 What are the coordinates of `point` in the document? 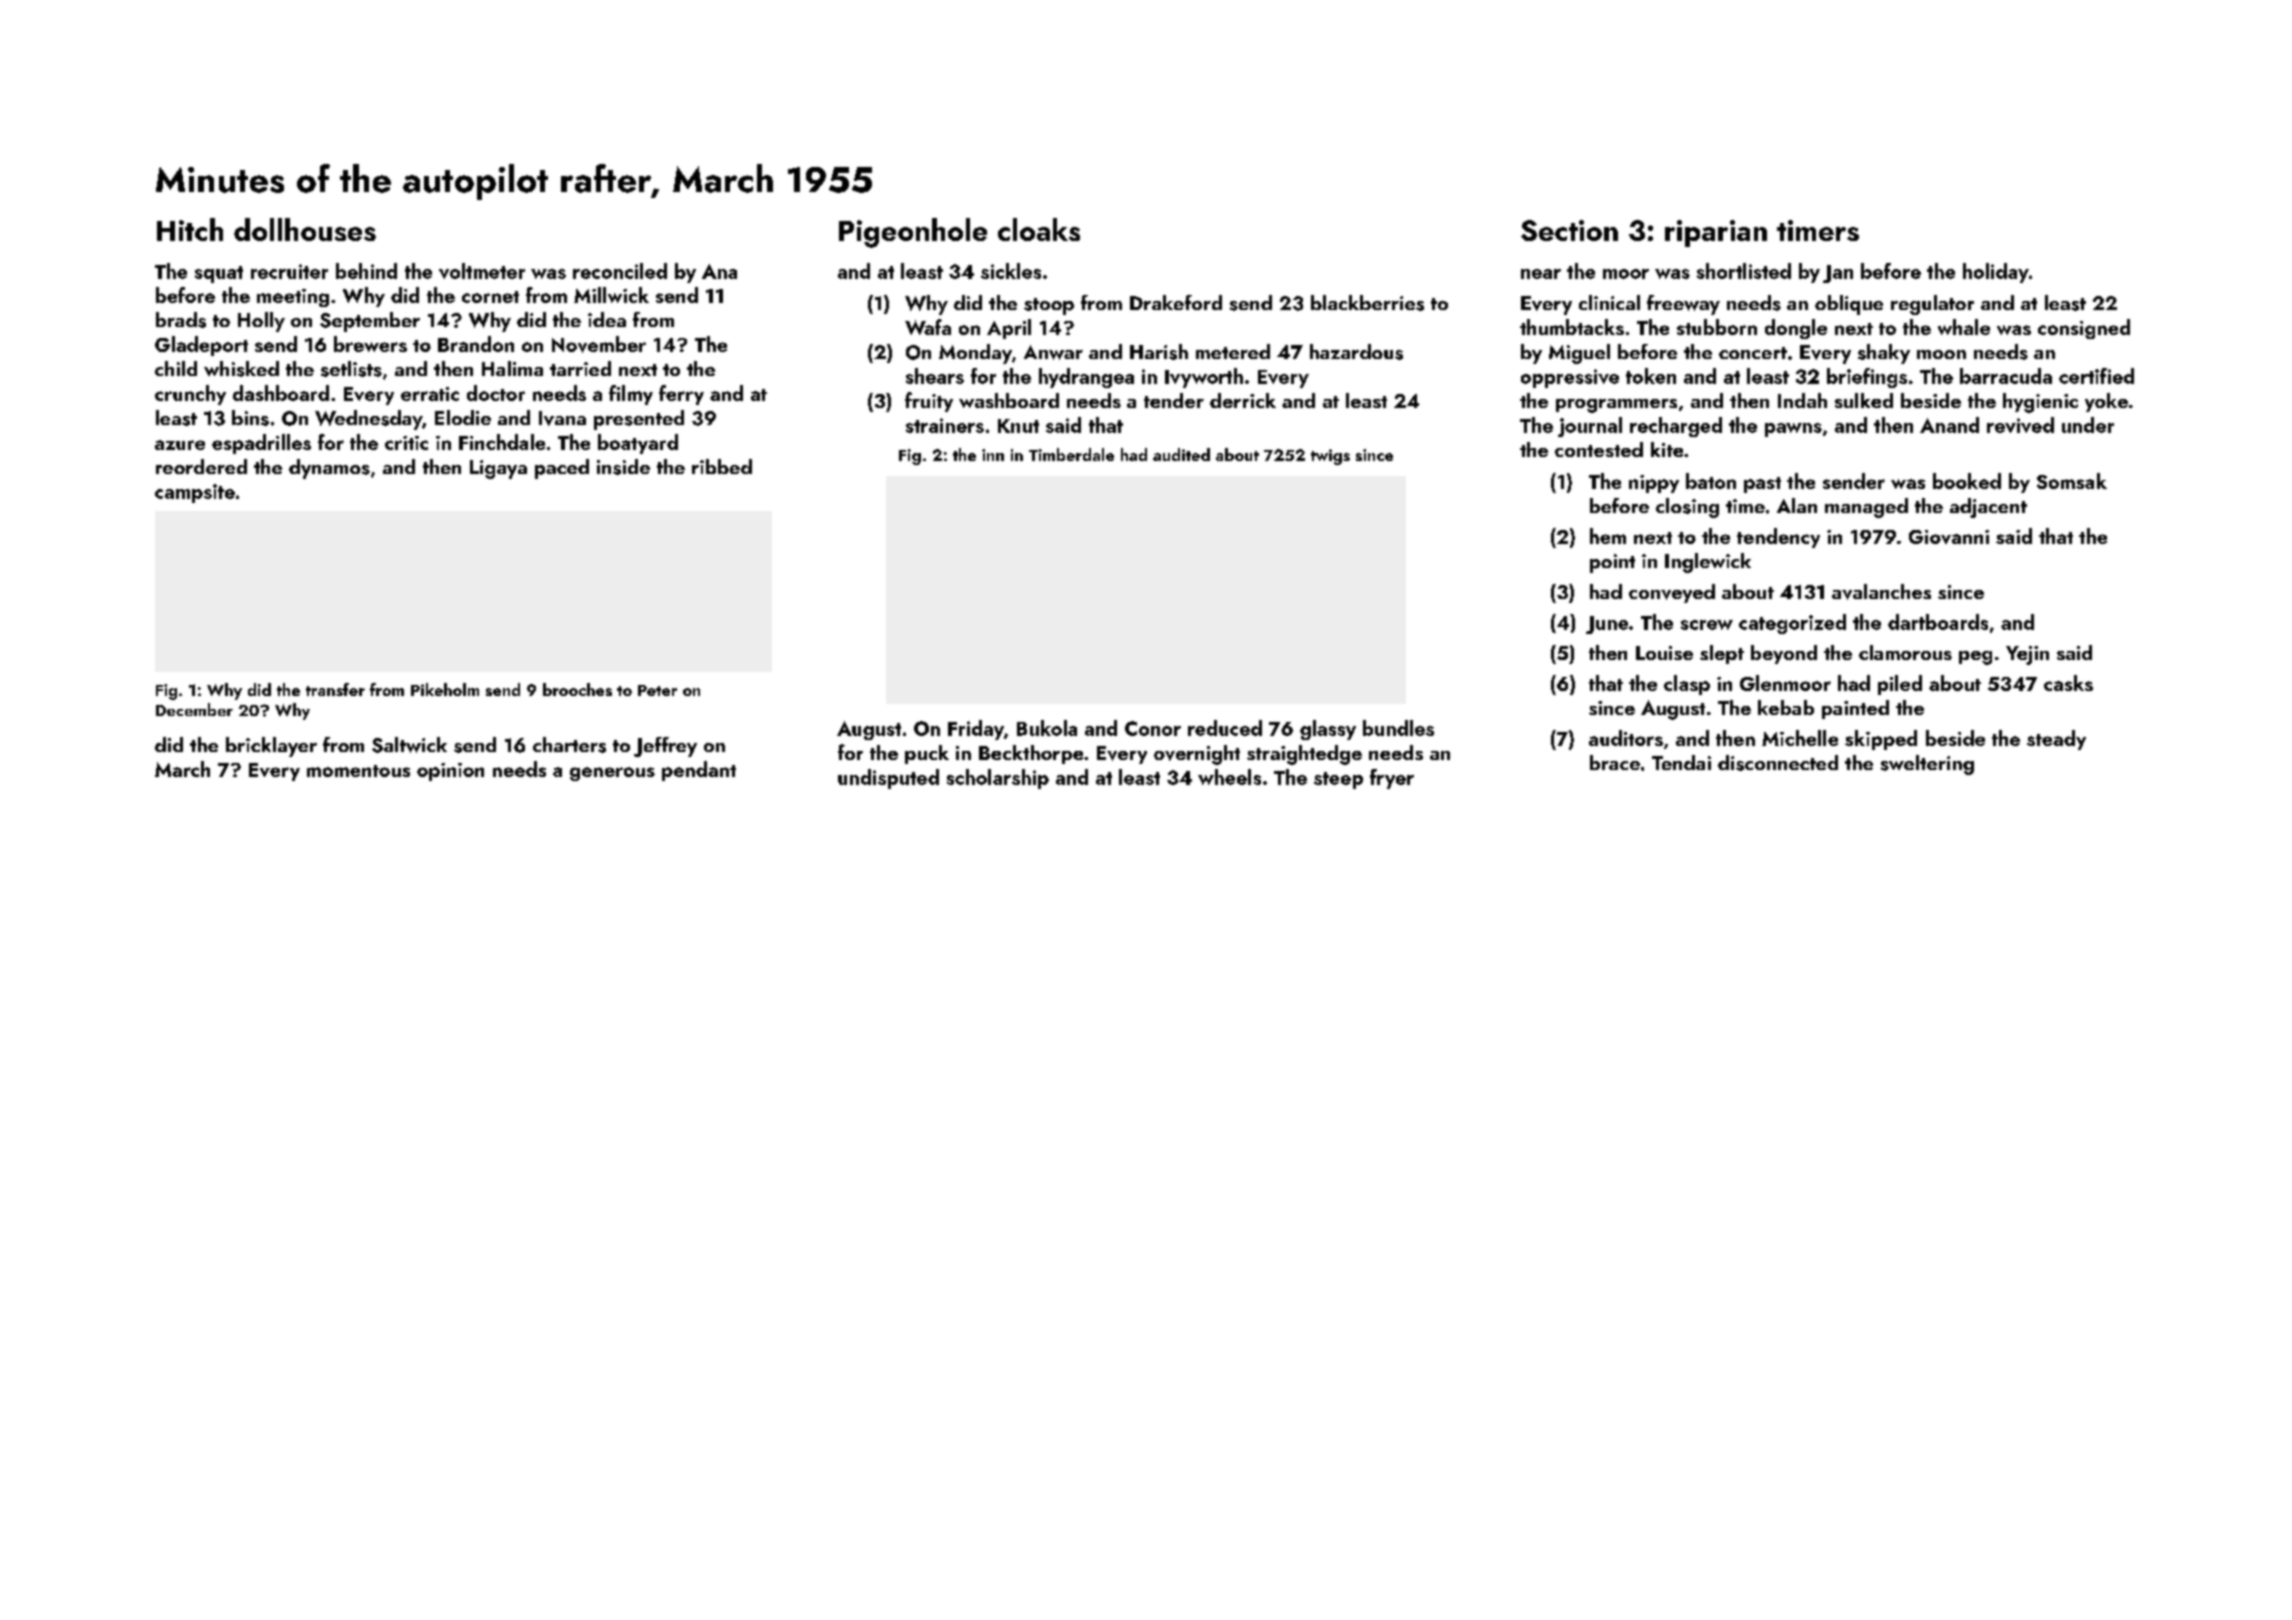 It's located at (1612, 563).
